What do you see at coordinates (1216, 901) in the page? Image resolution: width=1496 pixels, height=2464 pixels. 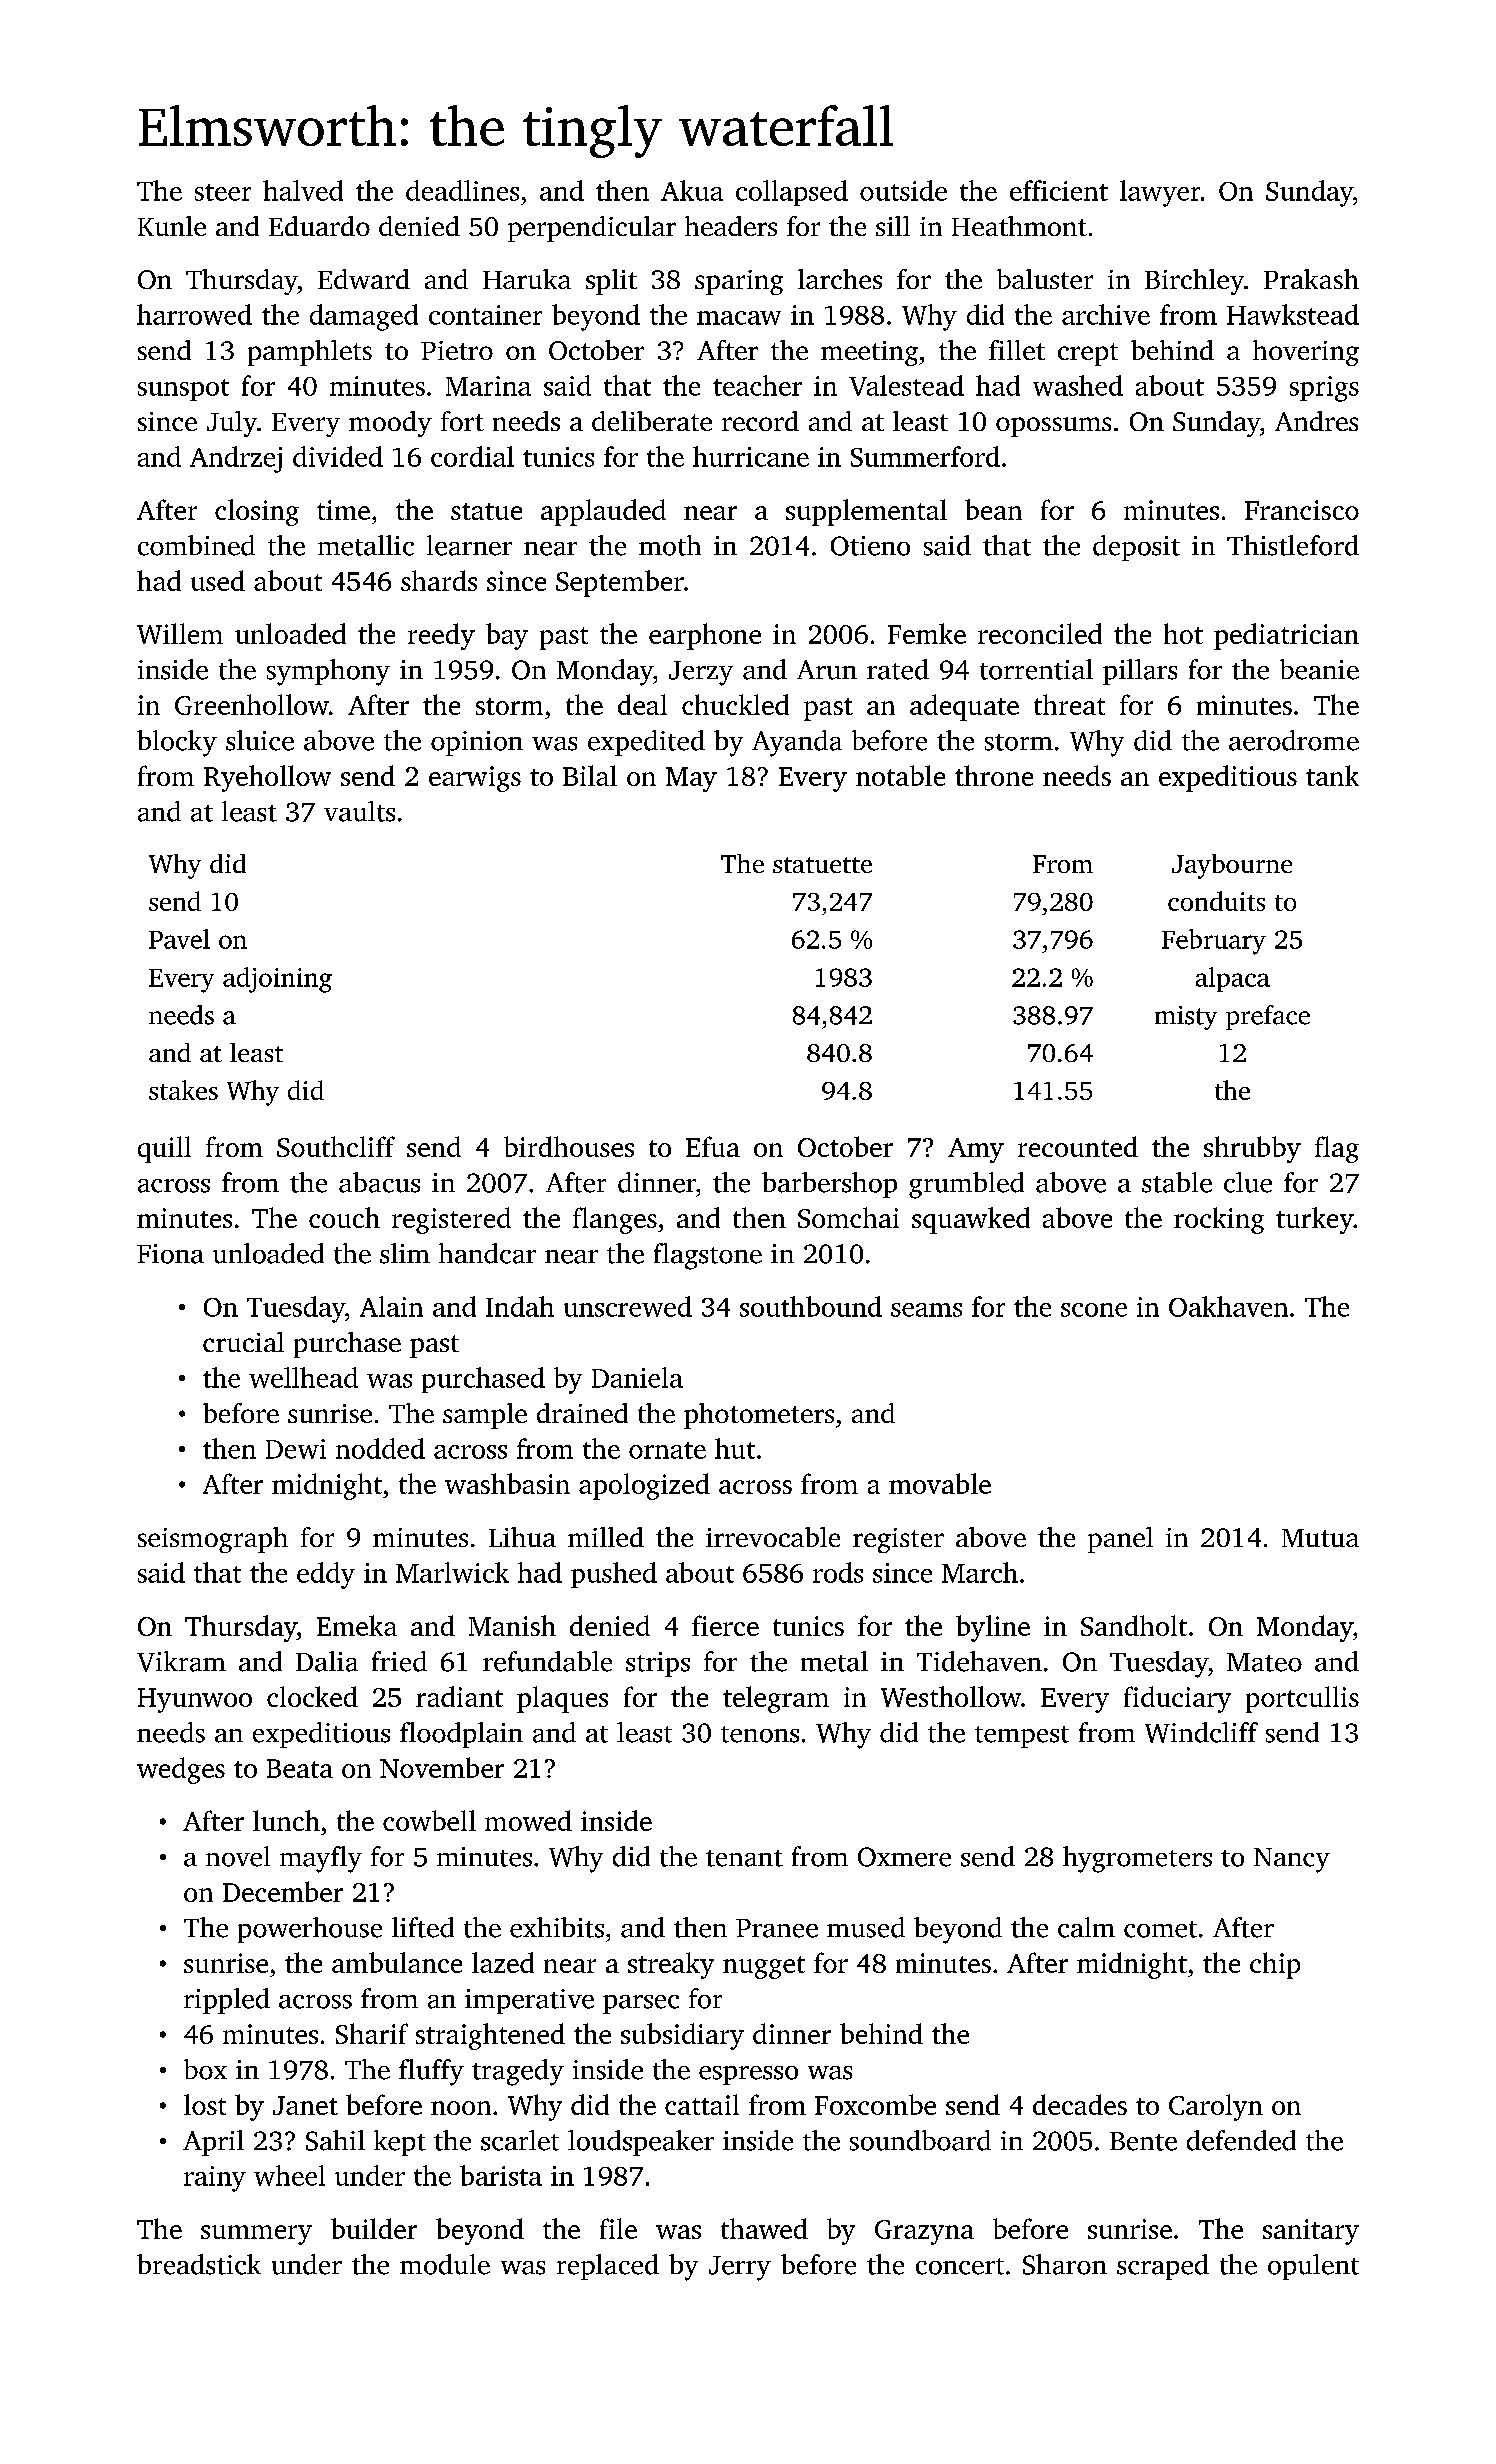 I see `conduits` at bounding box center [1216, 901].
